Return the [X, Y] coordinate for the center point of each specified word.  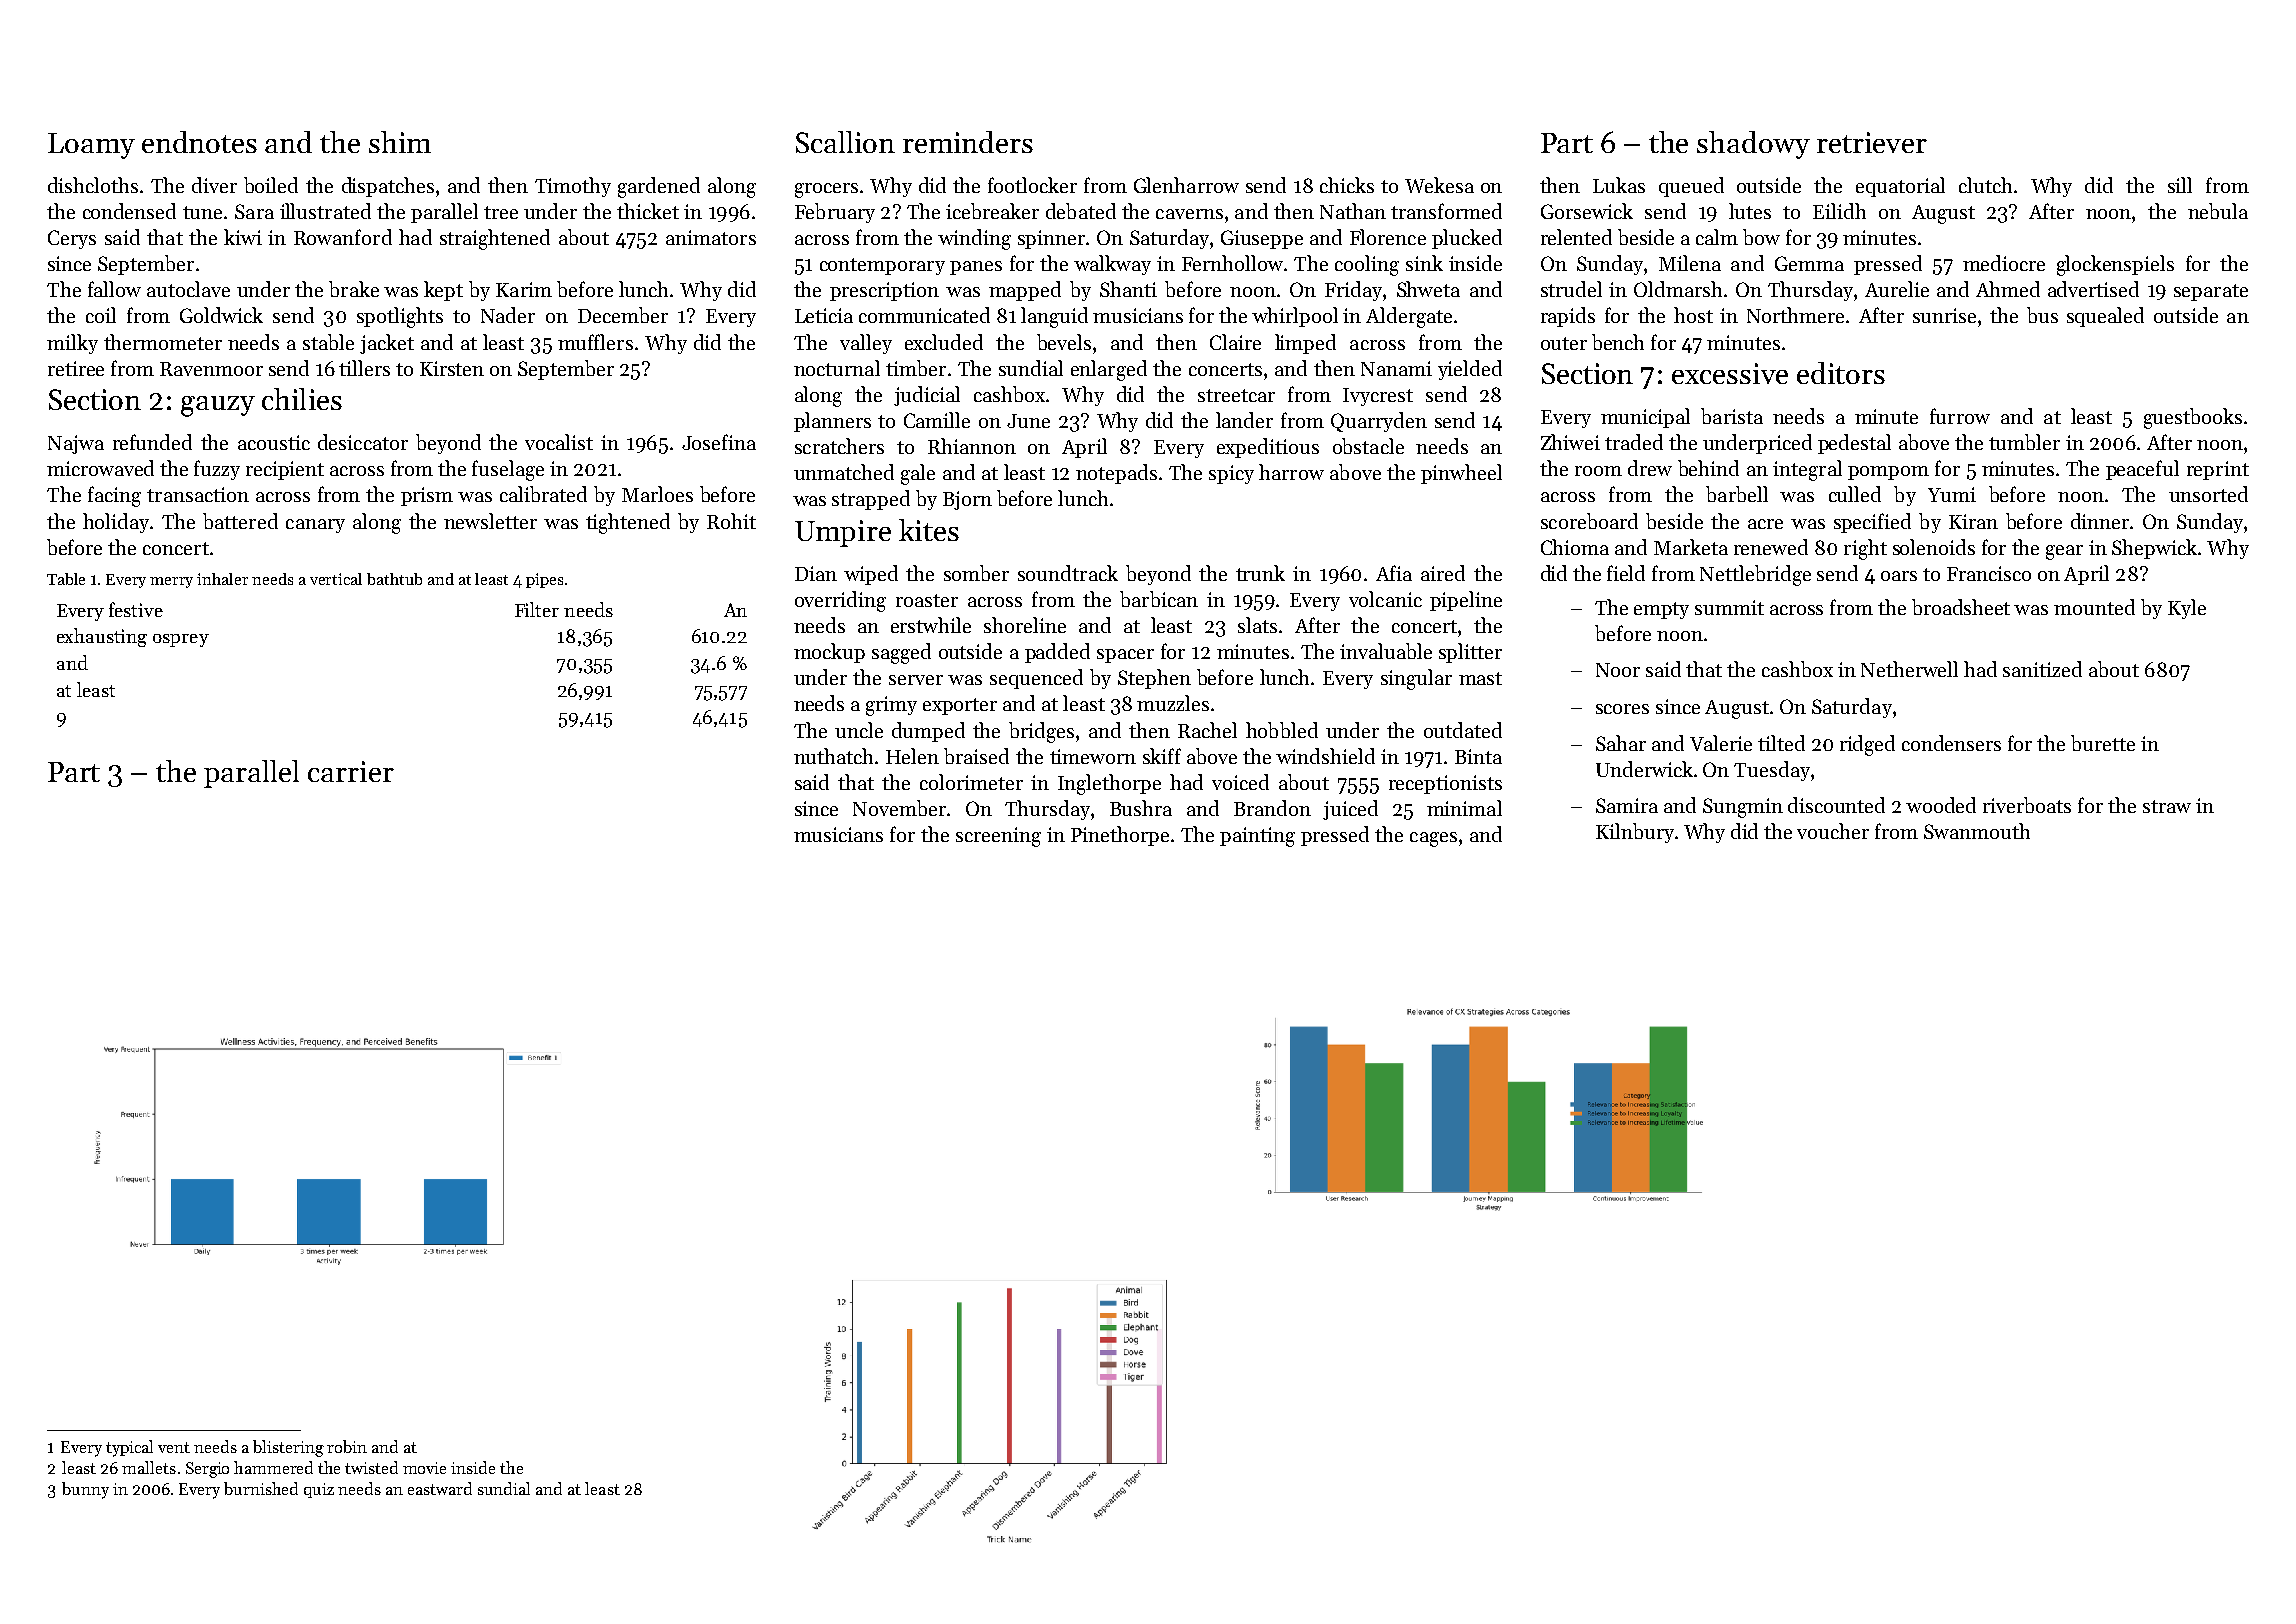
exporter [960, 706]
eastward [440, 1488]
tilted [1781, 743]
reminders [968, 142]
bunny [85, 1490]
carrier [351, 771]
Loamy [91, 146]
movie [424, 1468]
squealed [2105, 317]
